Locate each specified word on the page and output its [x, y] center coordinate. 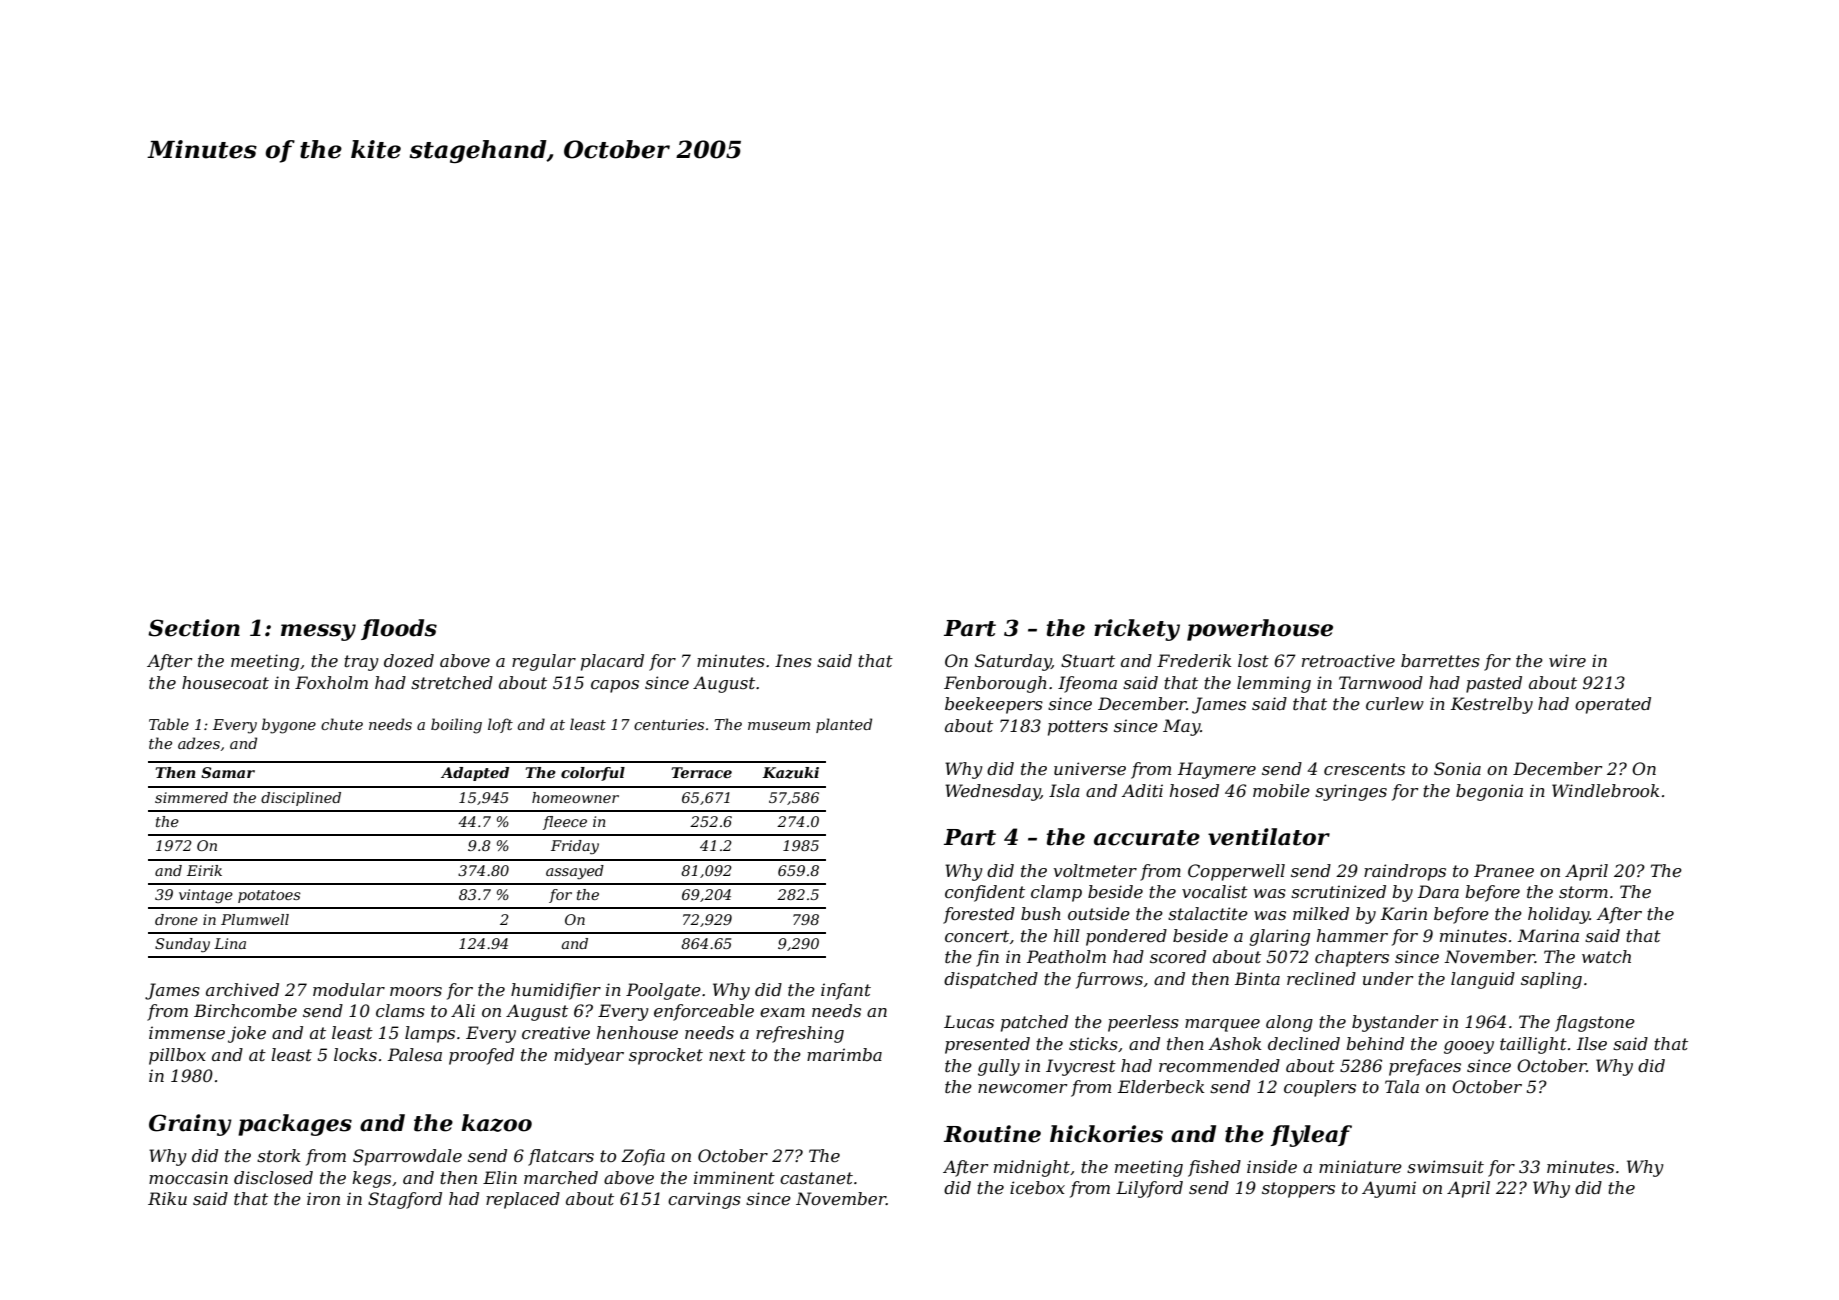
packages [295, 1125]
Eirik [204, 870]
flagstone [1595, 1023]
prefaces [1425, 1067]
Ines [793, 660]
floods [399, 629]
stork [279, 1155]
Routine [992, 1134]
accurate [1147, 838]
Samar [228, 772]
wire [1567, 660]
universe [1090, 768]
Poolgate [663, 991]
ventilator [1269, 837]
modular [349, 989]
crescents [1364, 769]
